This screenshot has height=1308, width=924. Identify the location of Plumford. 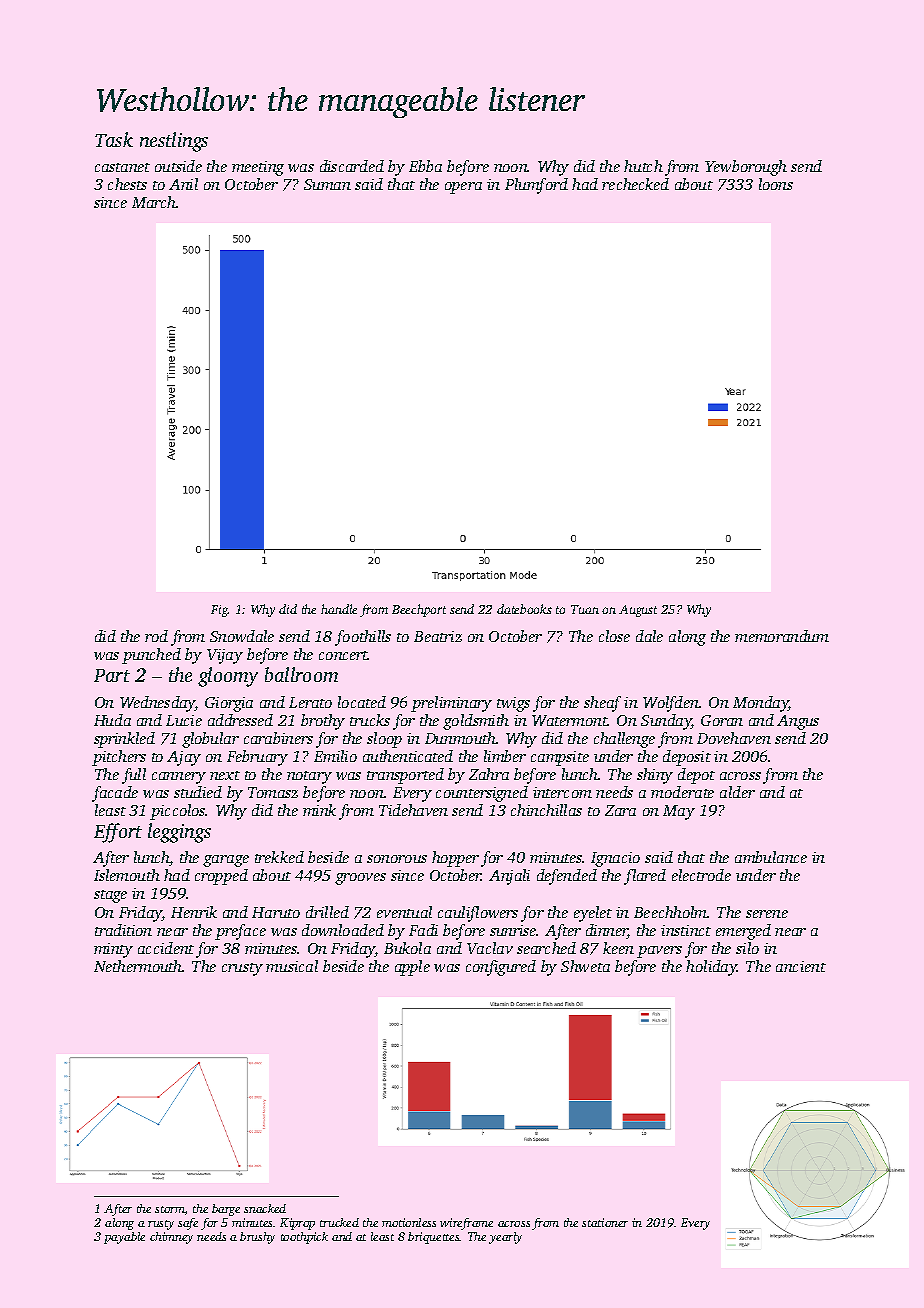
(536, 186).
